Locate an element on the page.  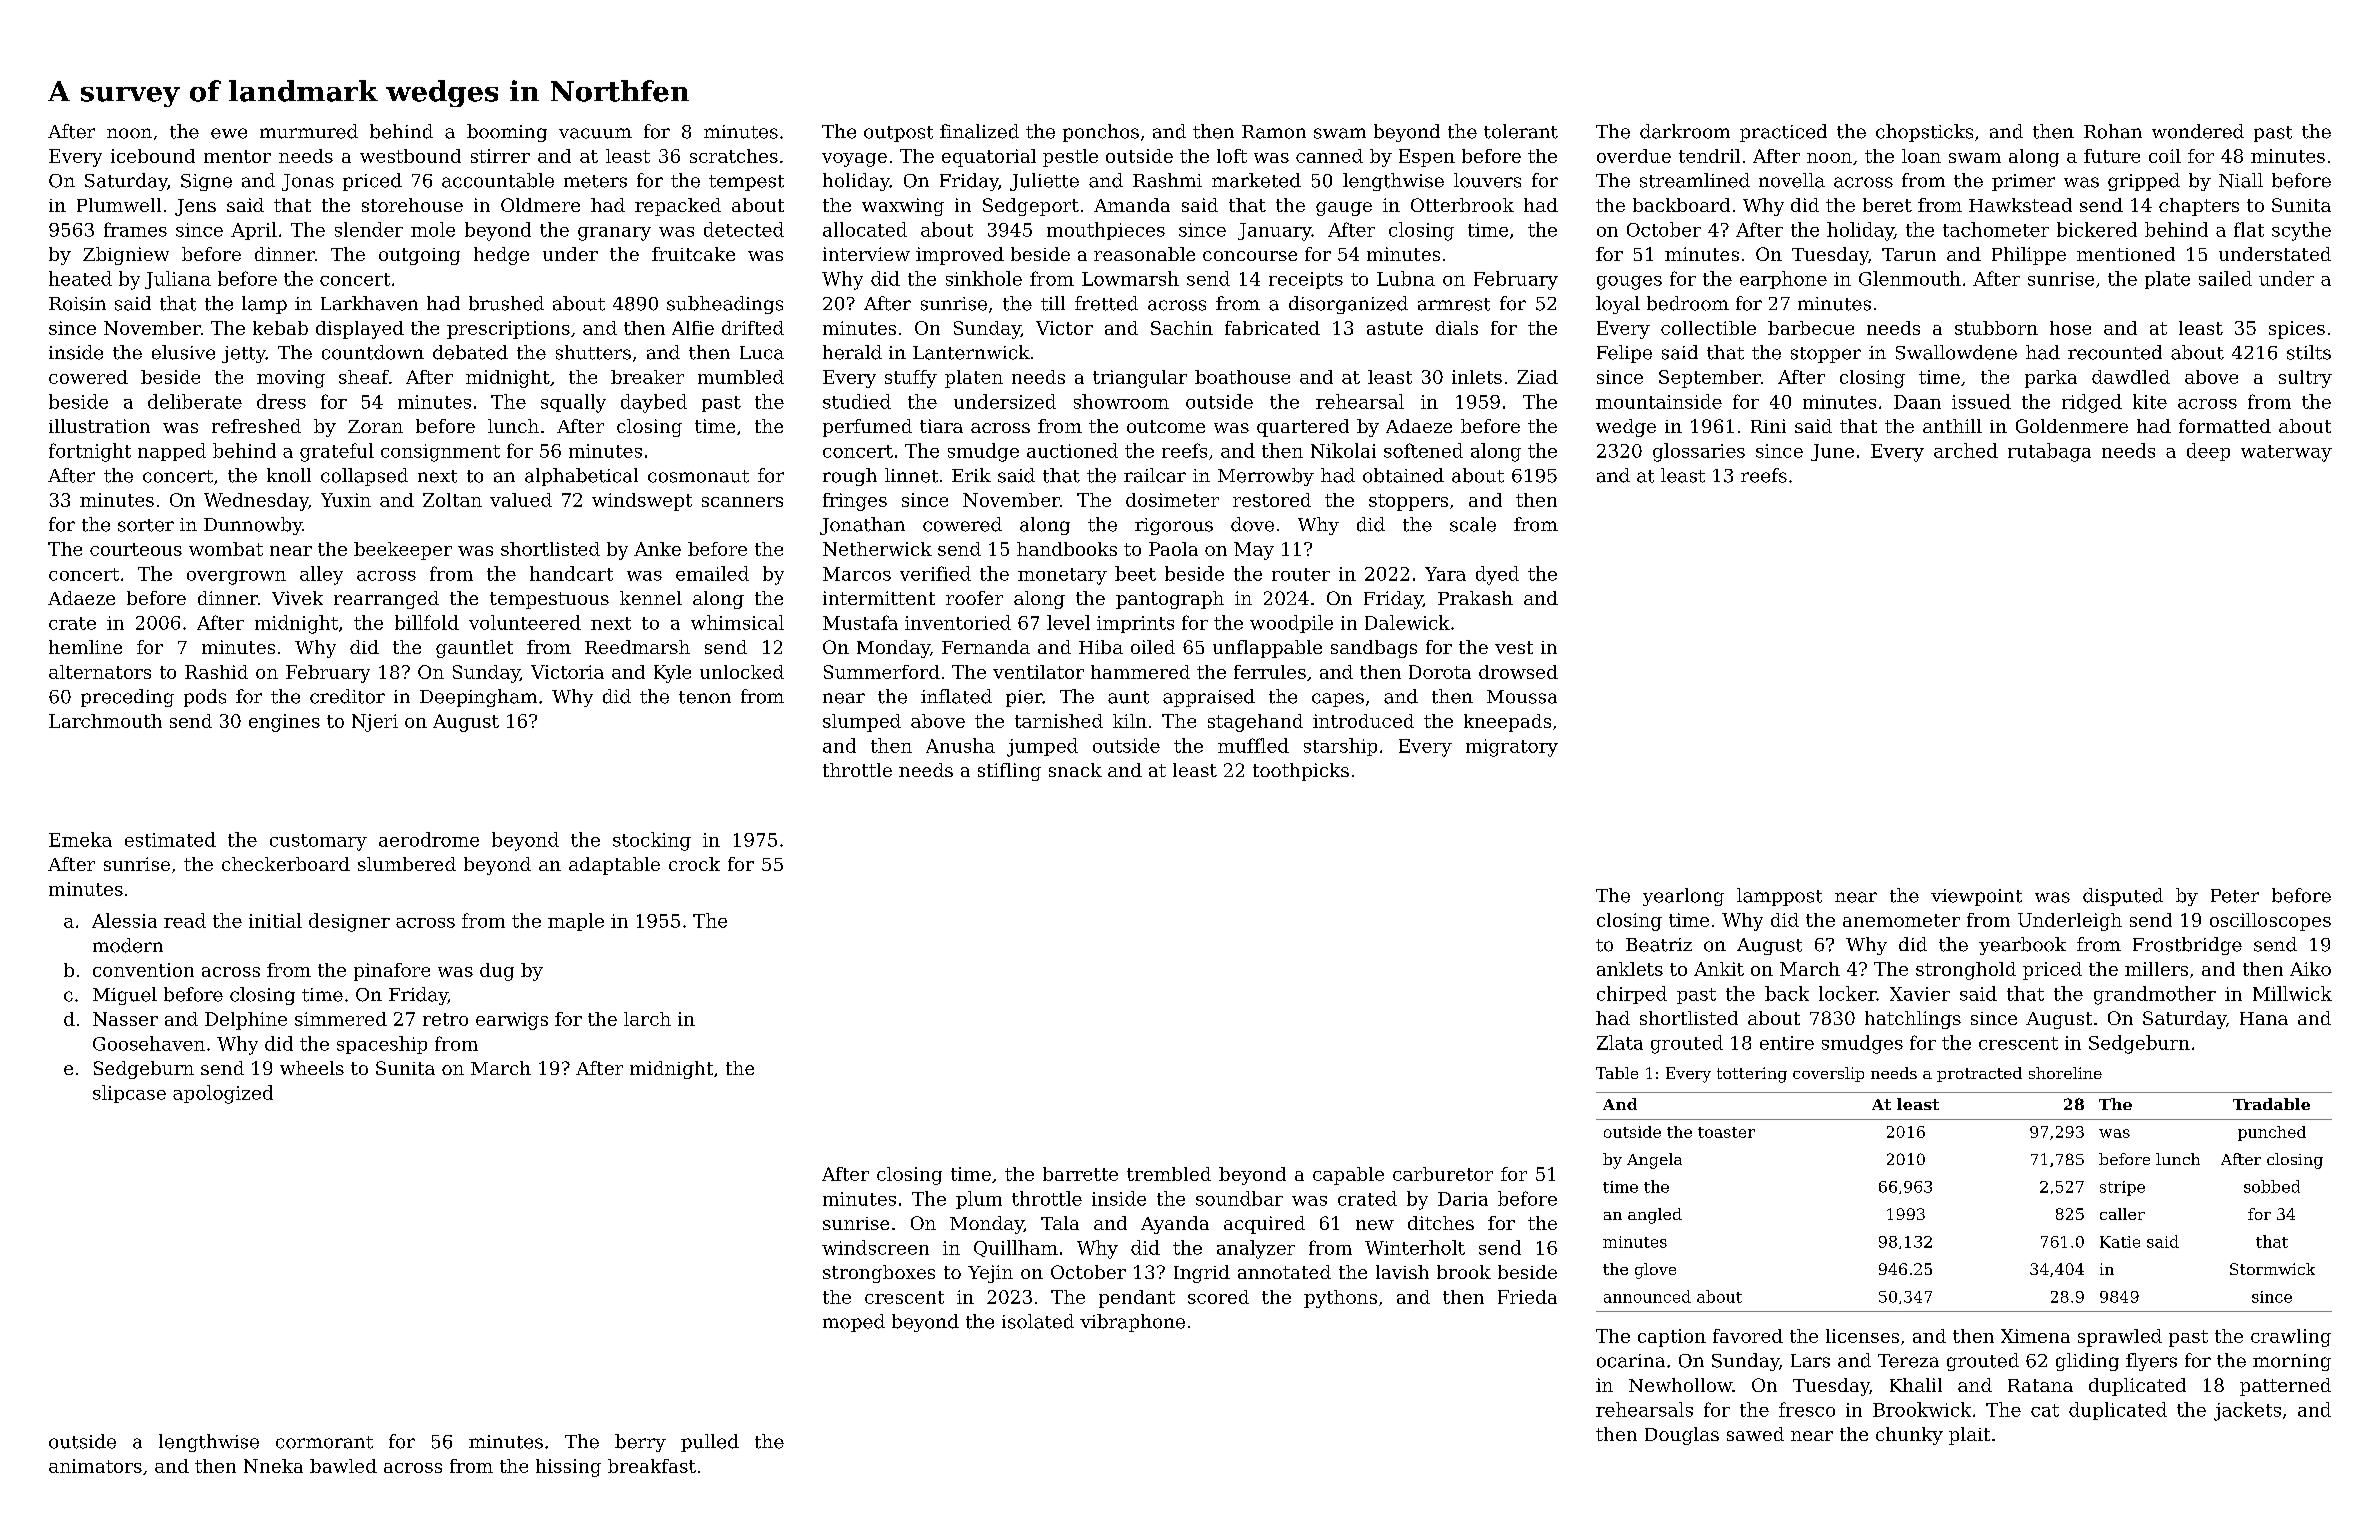
snack is located at coordinates (1075, 770).
